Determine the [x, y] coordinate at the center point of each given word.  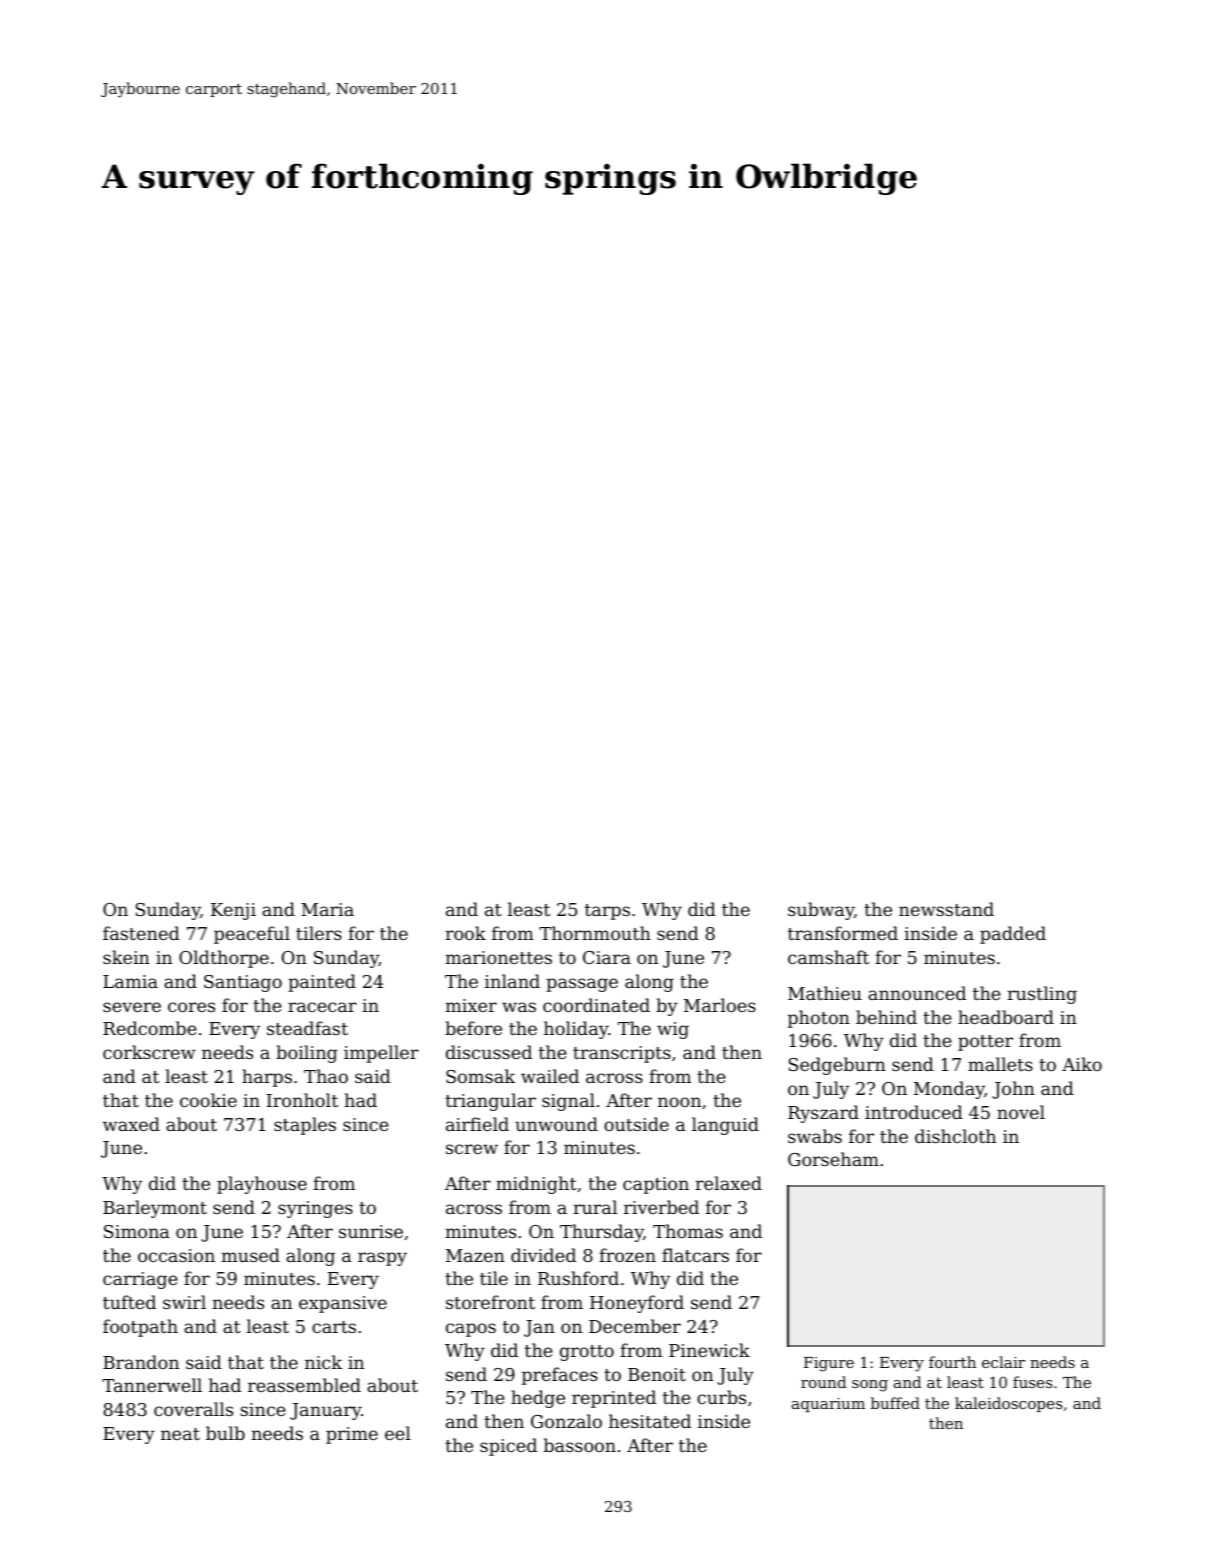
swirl [184, 1302]
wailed [550, 1076]
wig [673, 1030]
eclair [1003, 1362]
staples [305, 1126]
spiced [508, 1447]
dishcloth [955, 1136]
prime [352, 1435]
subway [821, 911]
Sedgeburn [837, 1066]
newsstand [946, 909]
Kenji [233, 911]
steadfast [307, 1028]
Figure [829, 1364]
